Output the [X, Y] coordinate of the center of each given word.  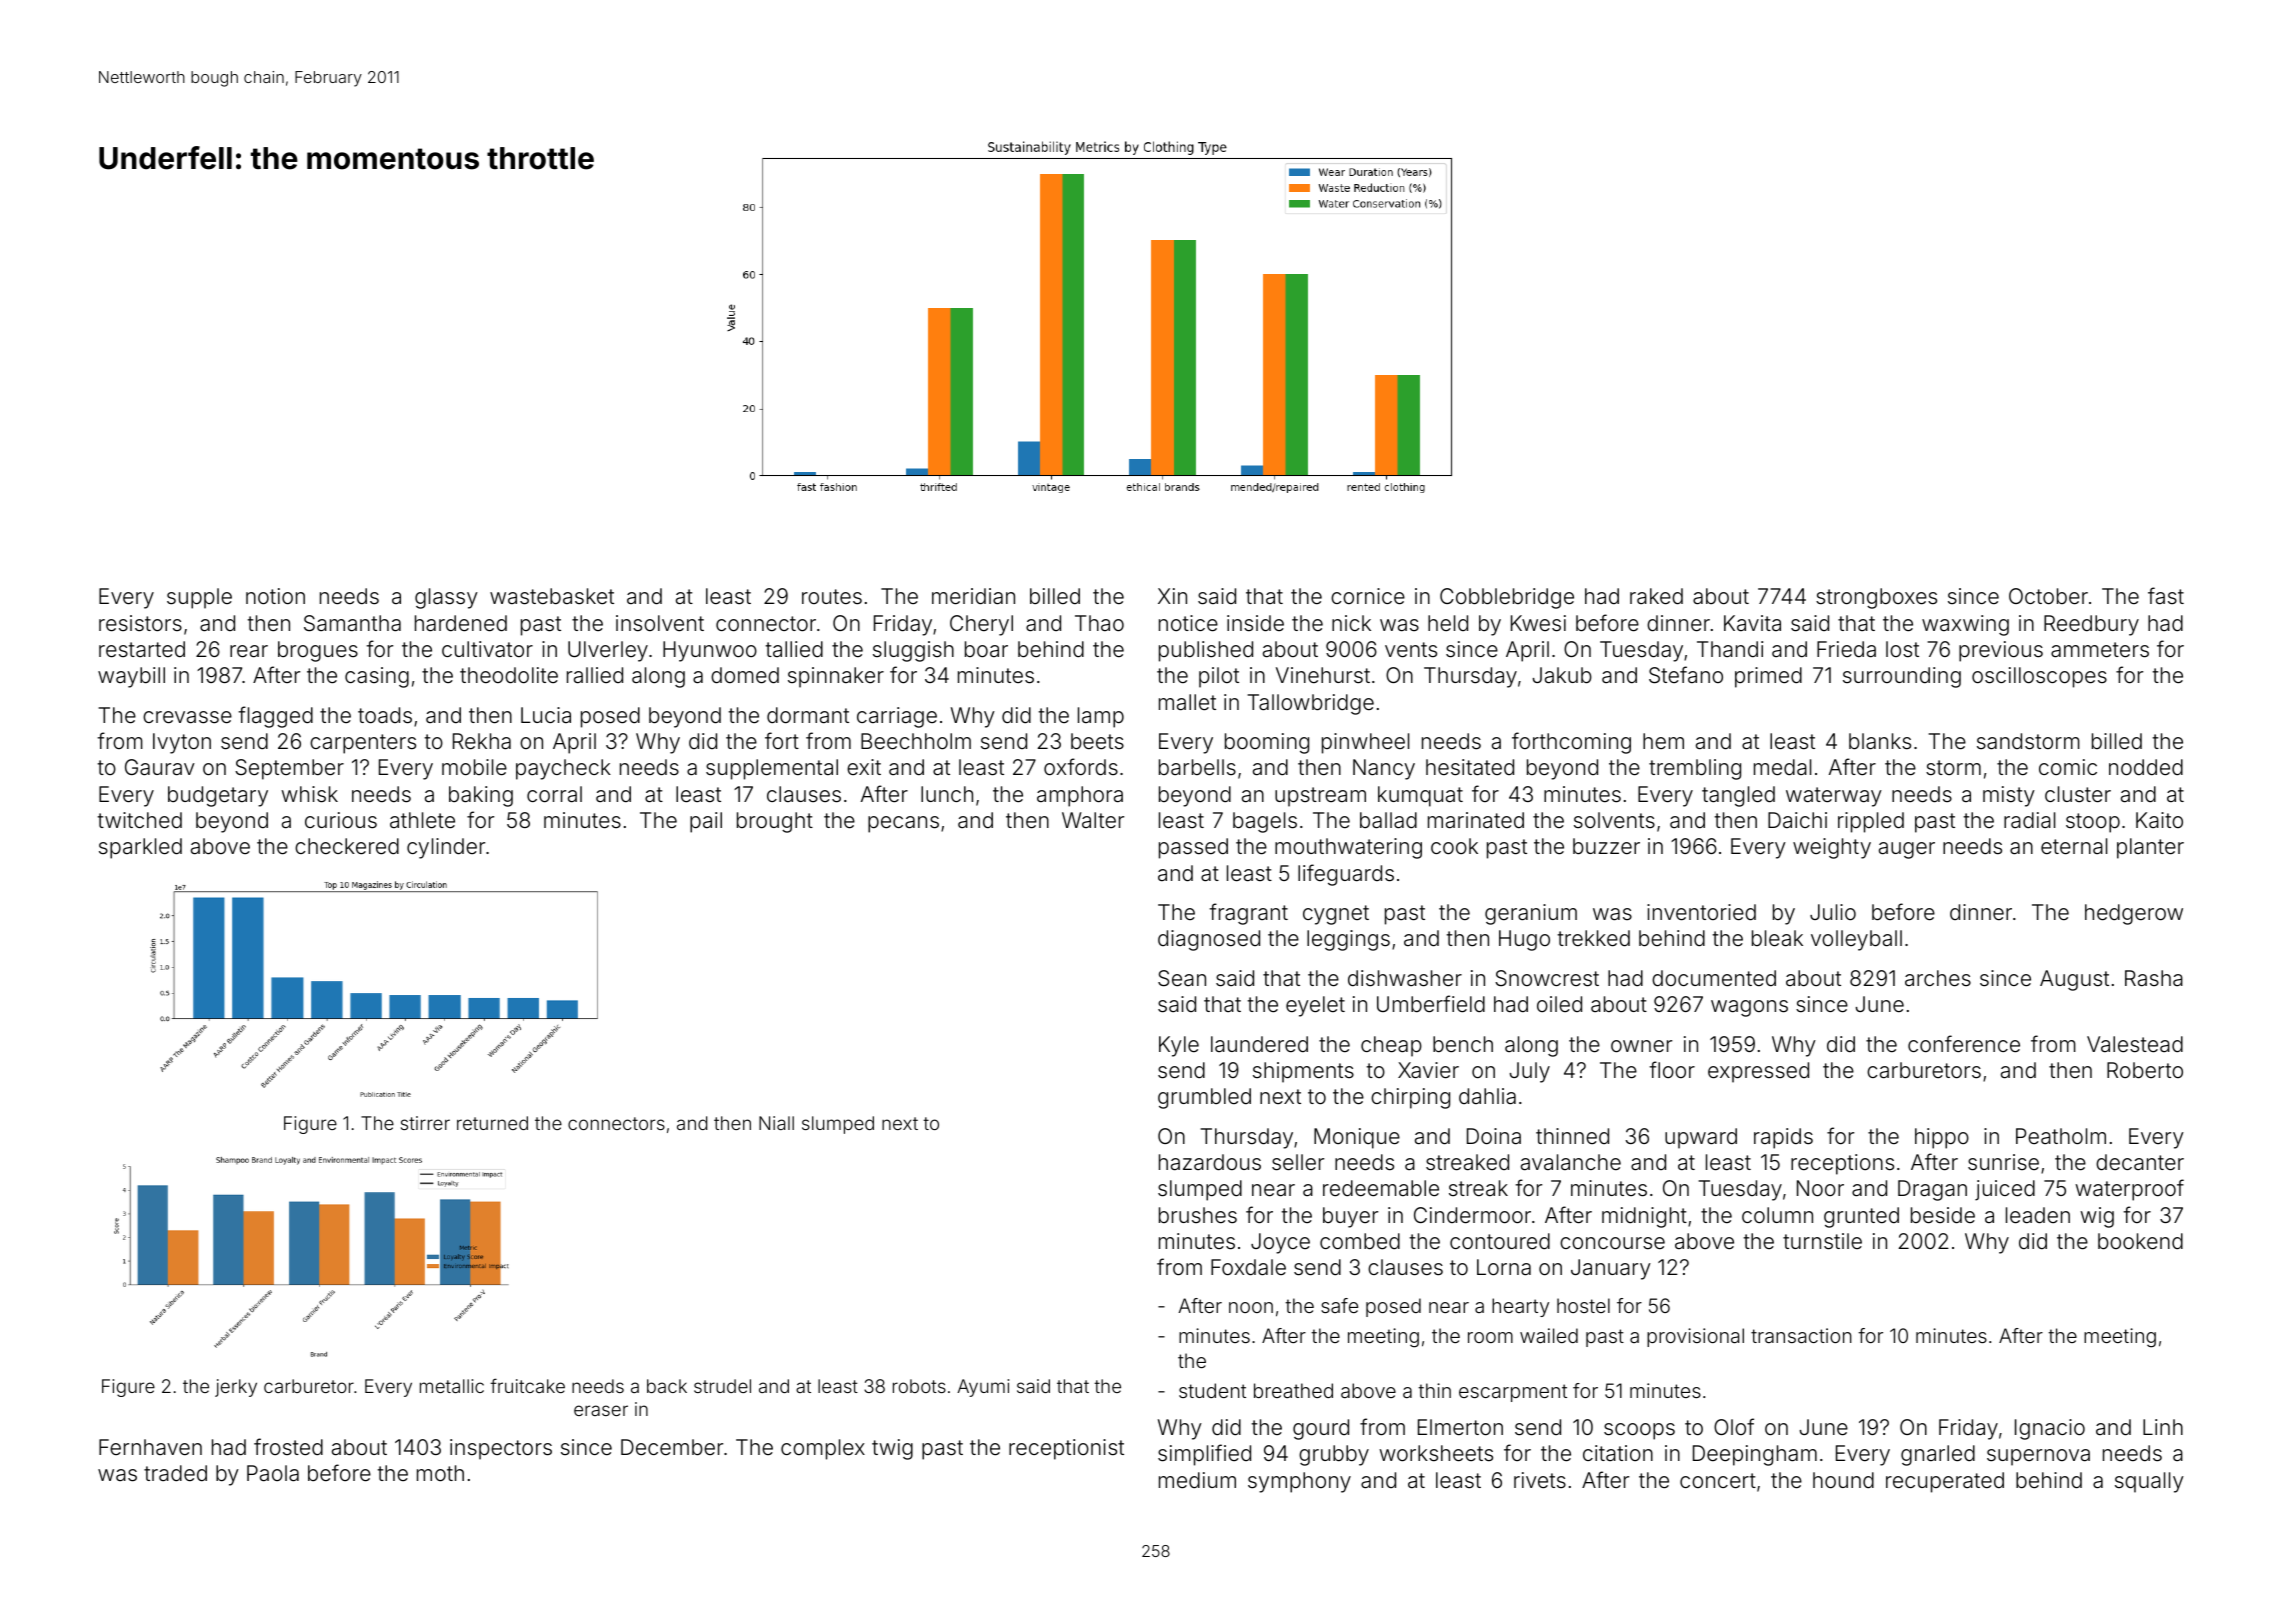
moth [440, 1473]
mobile [474, 767]
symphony [1299, 1482]
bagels [1265, 822]
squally [2149, 1482]
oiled [1559, 1004]
